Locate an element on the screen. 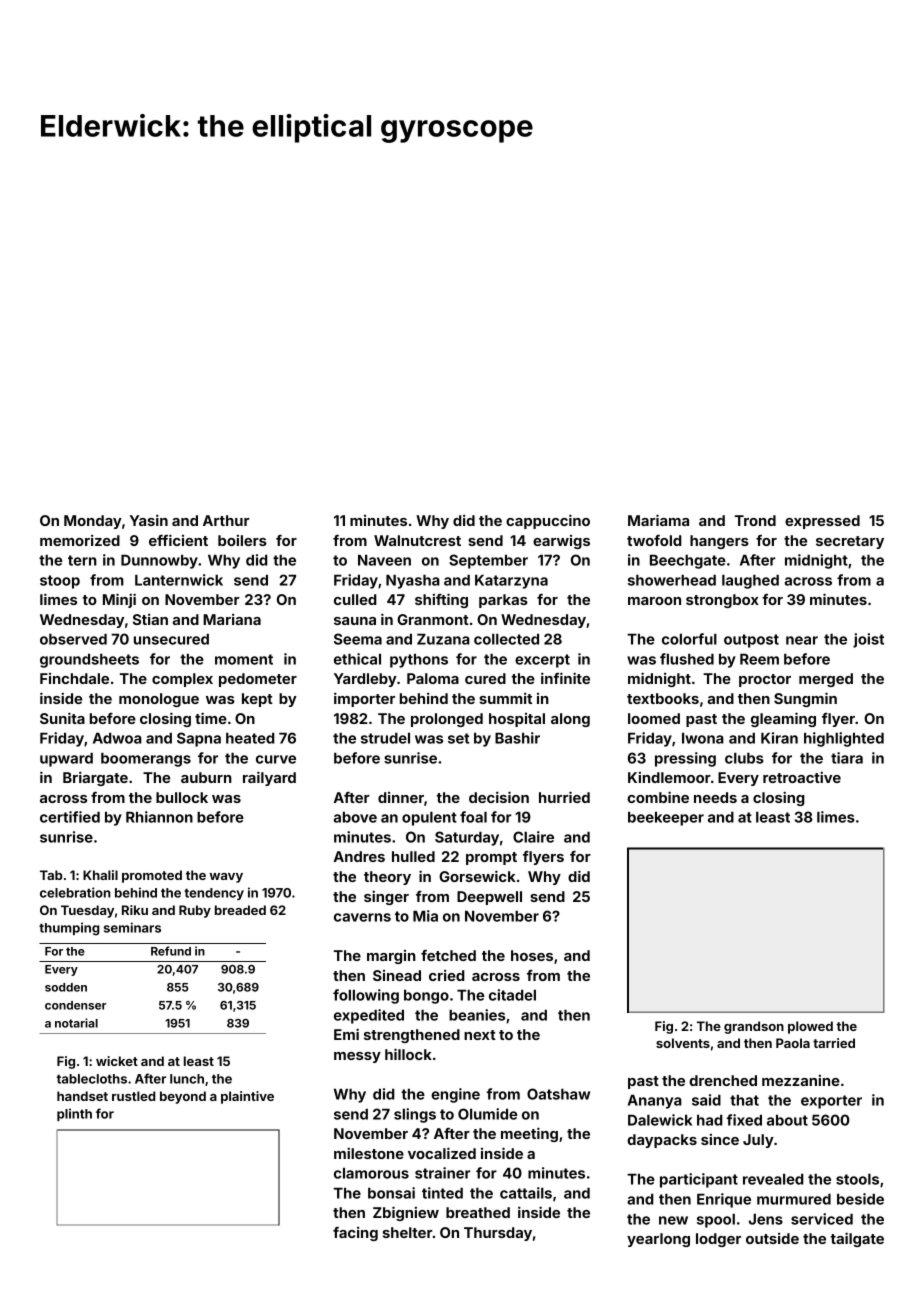 The image size is (924, 1308). about is located at coordinates (787, 1120).
